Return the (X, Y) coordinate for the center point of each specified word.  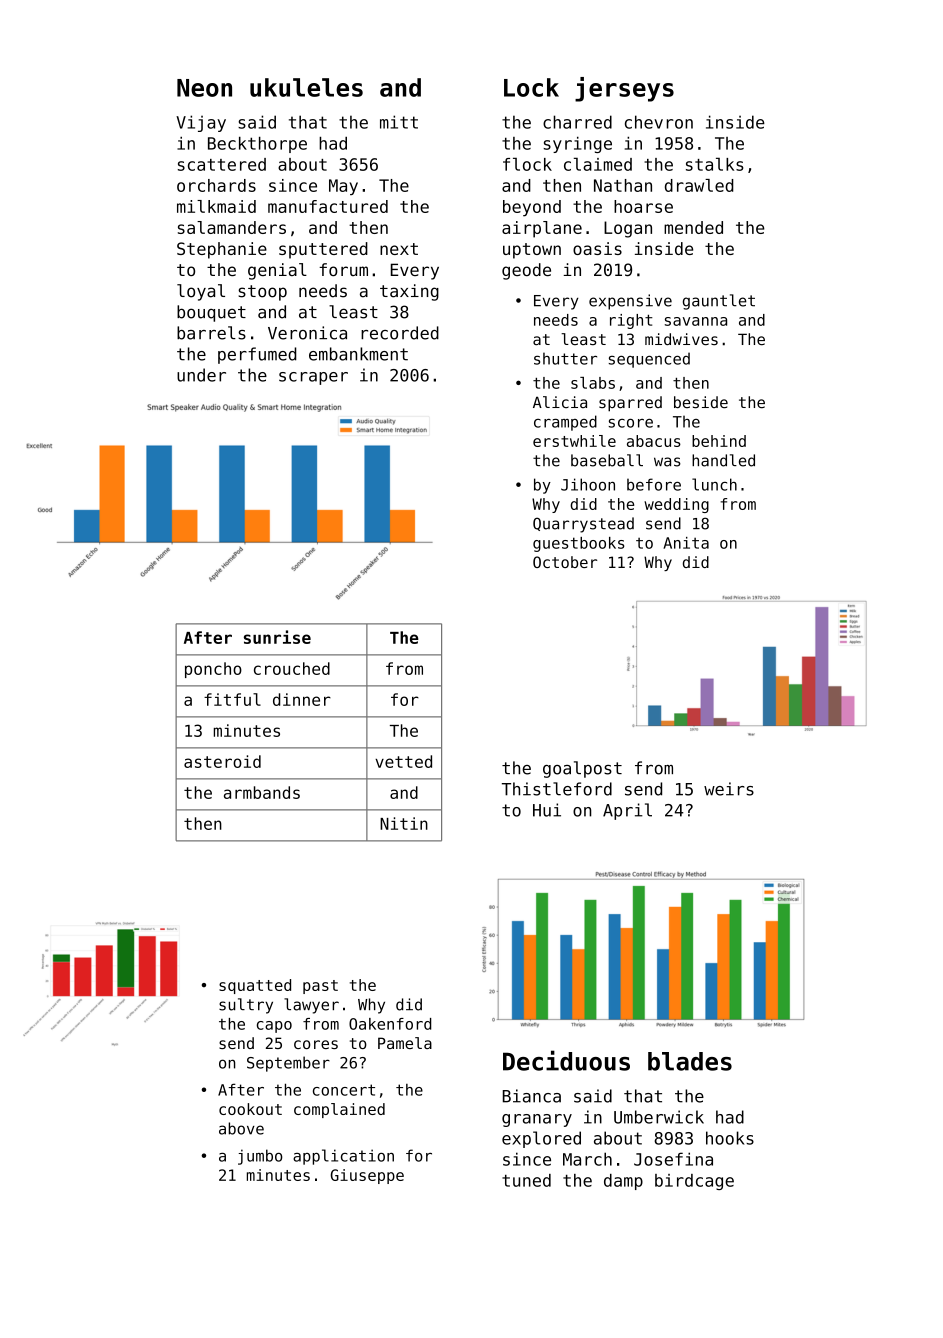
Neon (204, 88)
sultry (246, 1006)
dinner (302, 699)
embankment (358, 354)
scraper (313, 378)
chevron (659, 122)
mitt (399, 122)
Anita (686, 543)
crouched (292, 668)
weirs (729, 789)
